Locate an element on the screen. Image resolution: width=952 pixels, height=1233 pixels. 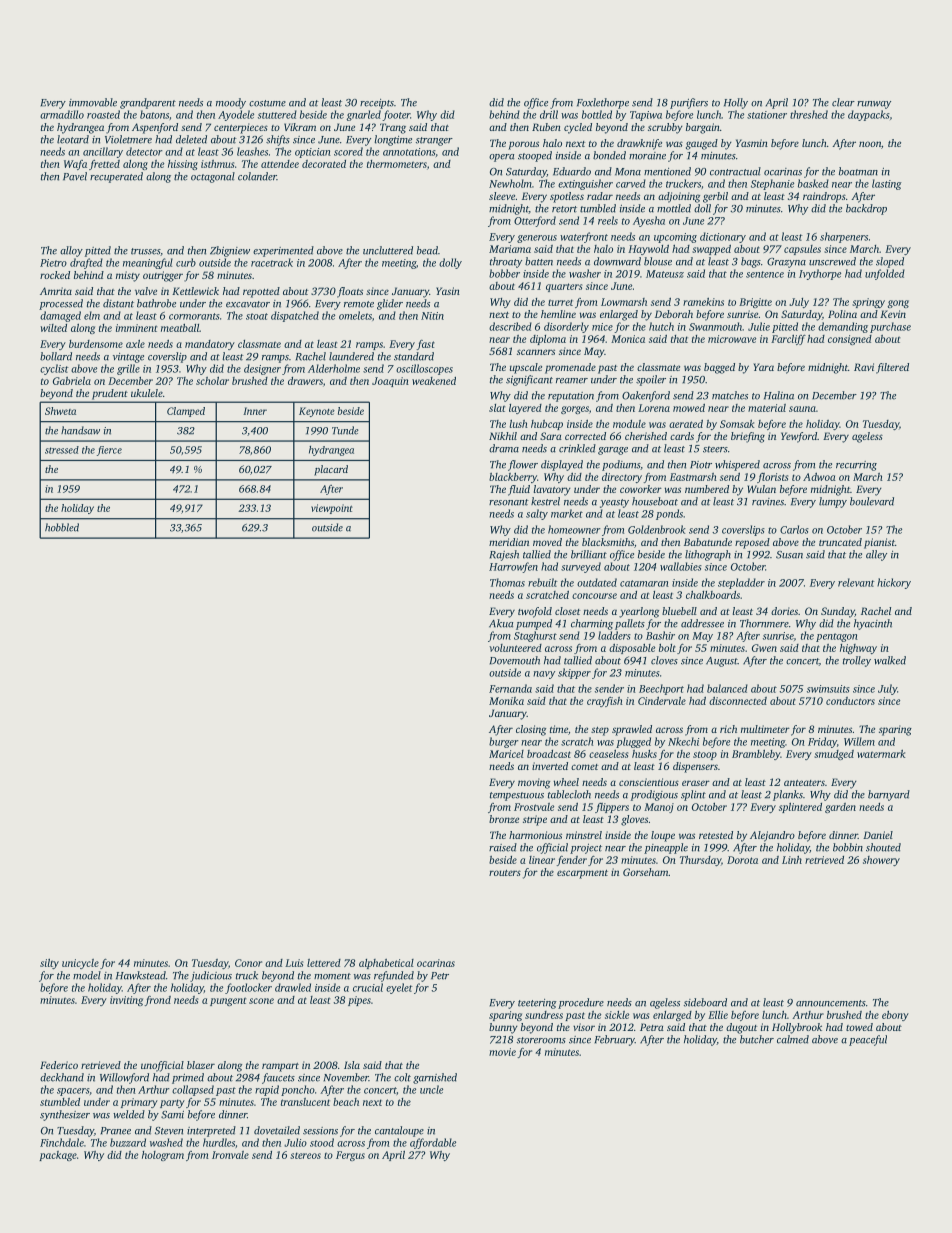
clear is located at coordinates (843, 102).
